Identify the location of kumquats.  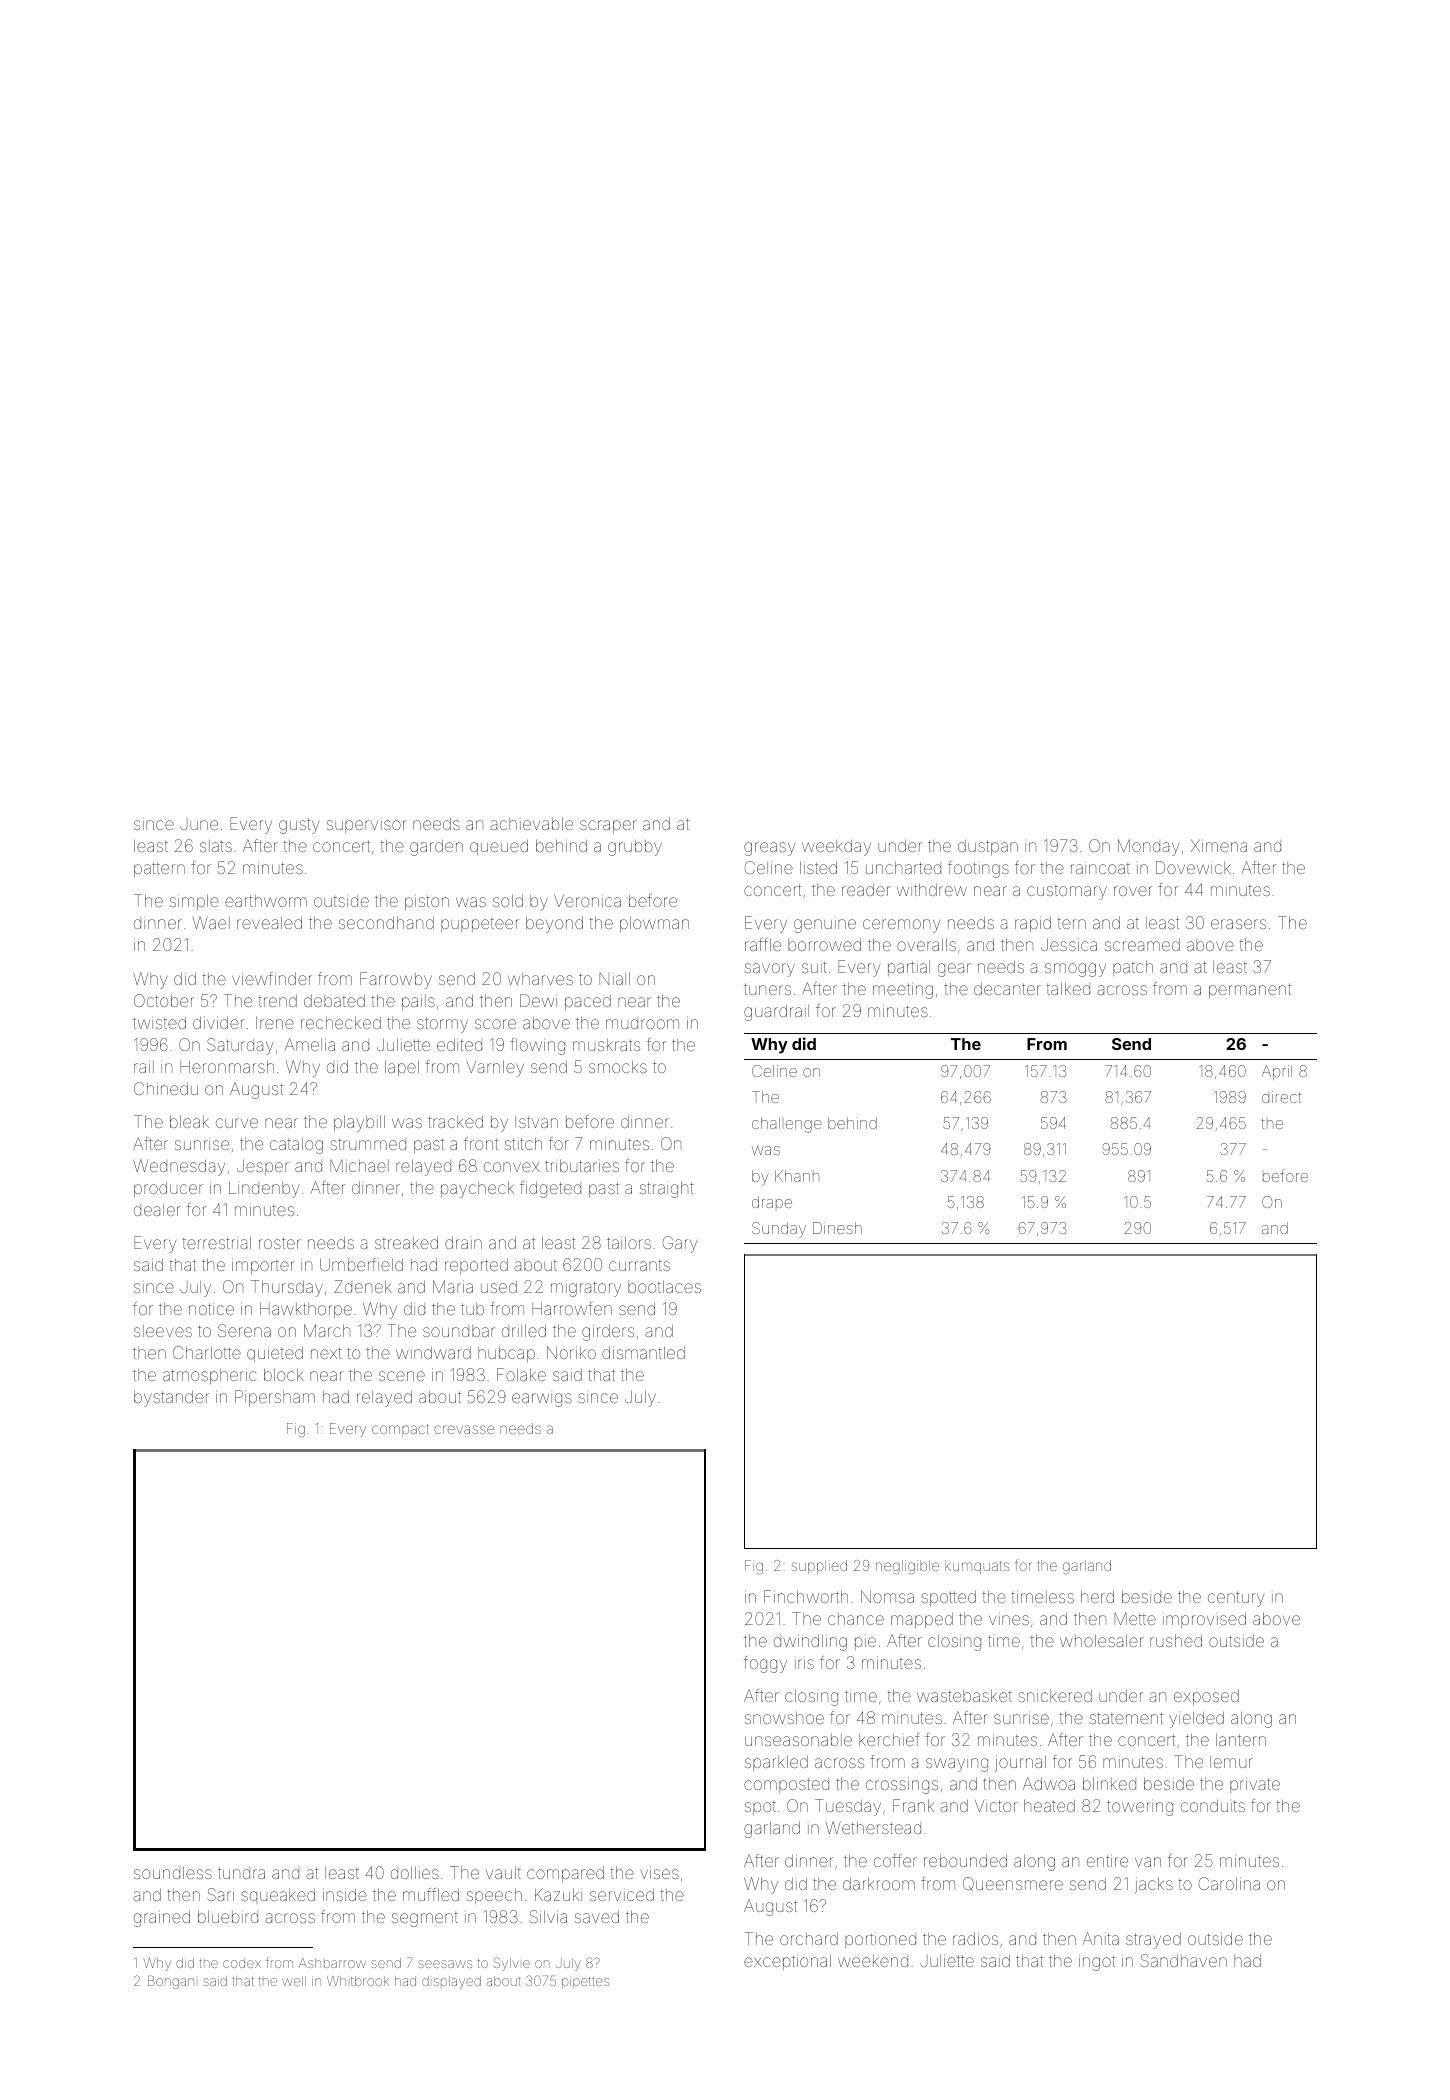
(977, 1567).
